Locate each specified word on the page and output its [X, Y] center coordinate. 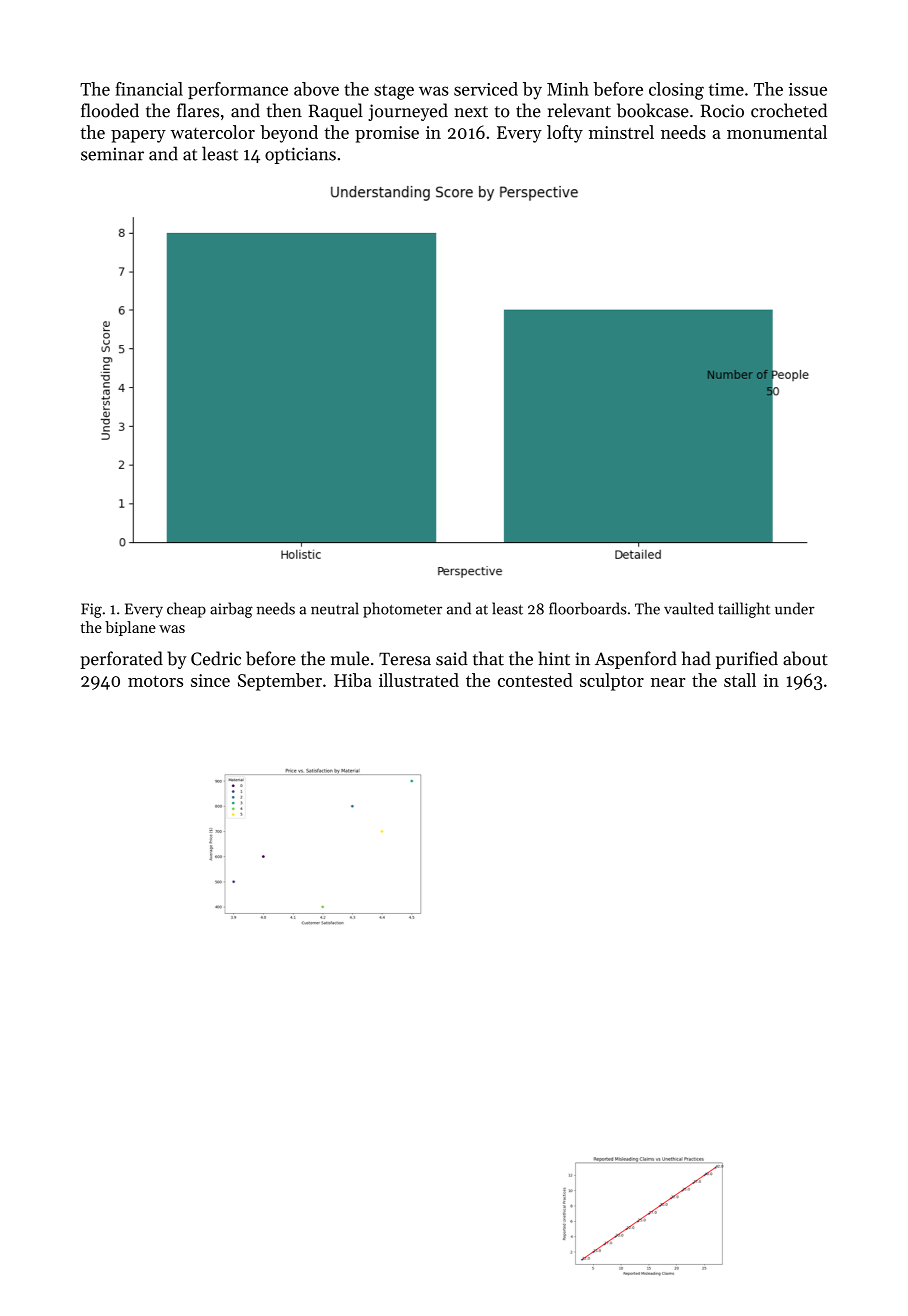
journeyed [408, 112]
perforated [121, 660]
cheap [186, 610]
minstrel [621, 132]
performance [238, 90]
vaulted [689, 608]
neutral [335, 608]
